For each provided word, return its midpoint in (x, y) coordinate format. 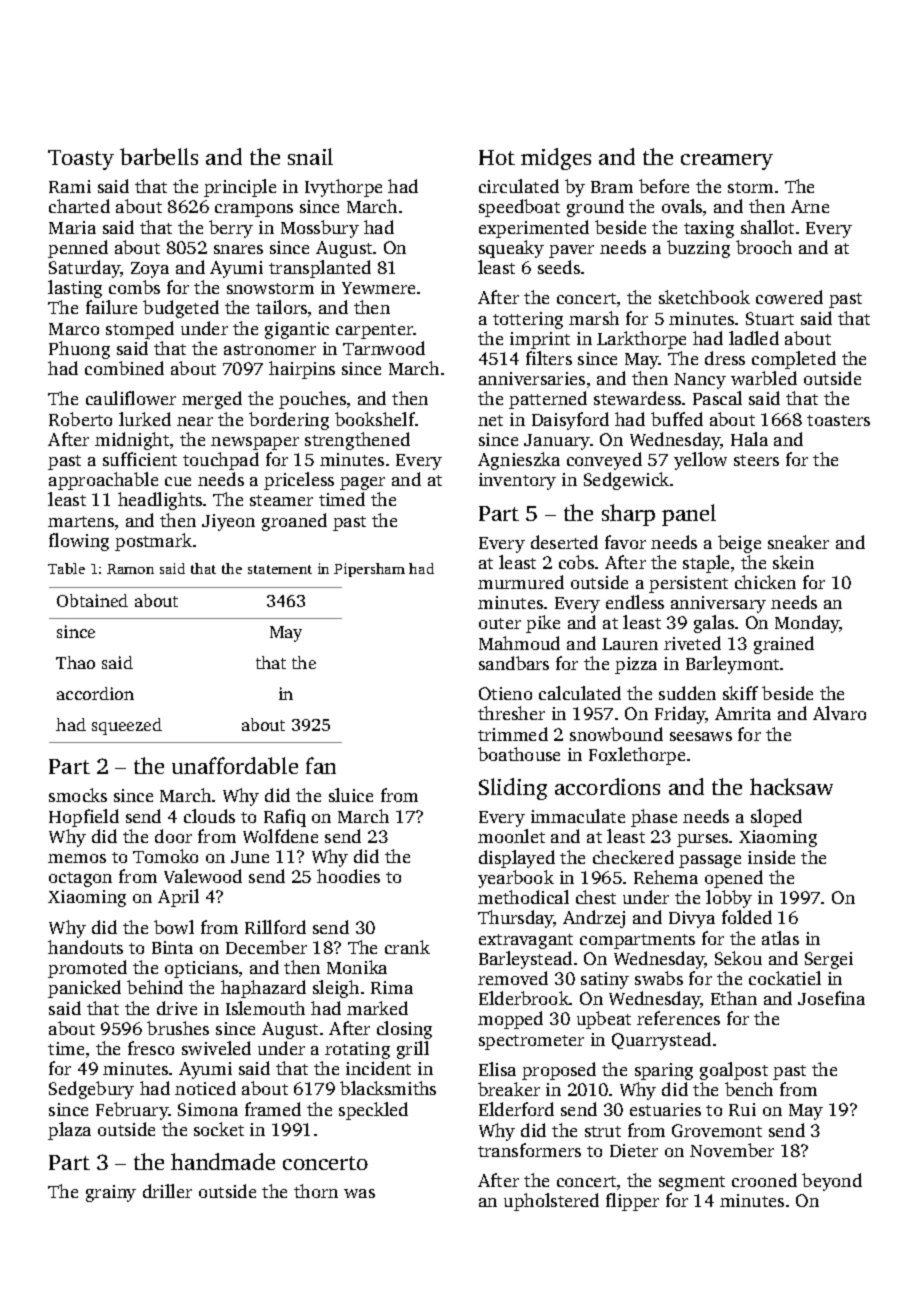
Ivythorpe (343, 188)
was (359, 1193)
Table (66, 568)
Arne (810, 206)
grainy (111, 1193)
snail (310, 156)
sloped (776, 818)
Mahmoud (519, 643)
